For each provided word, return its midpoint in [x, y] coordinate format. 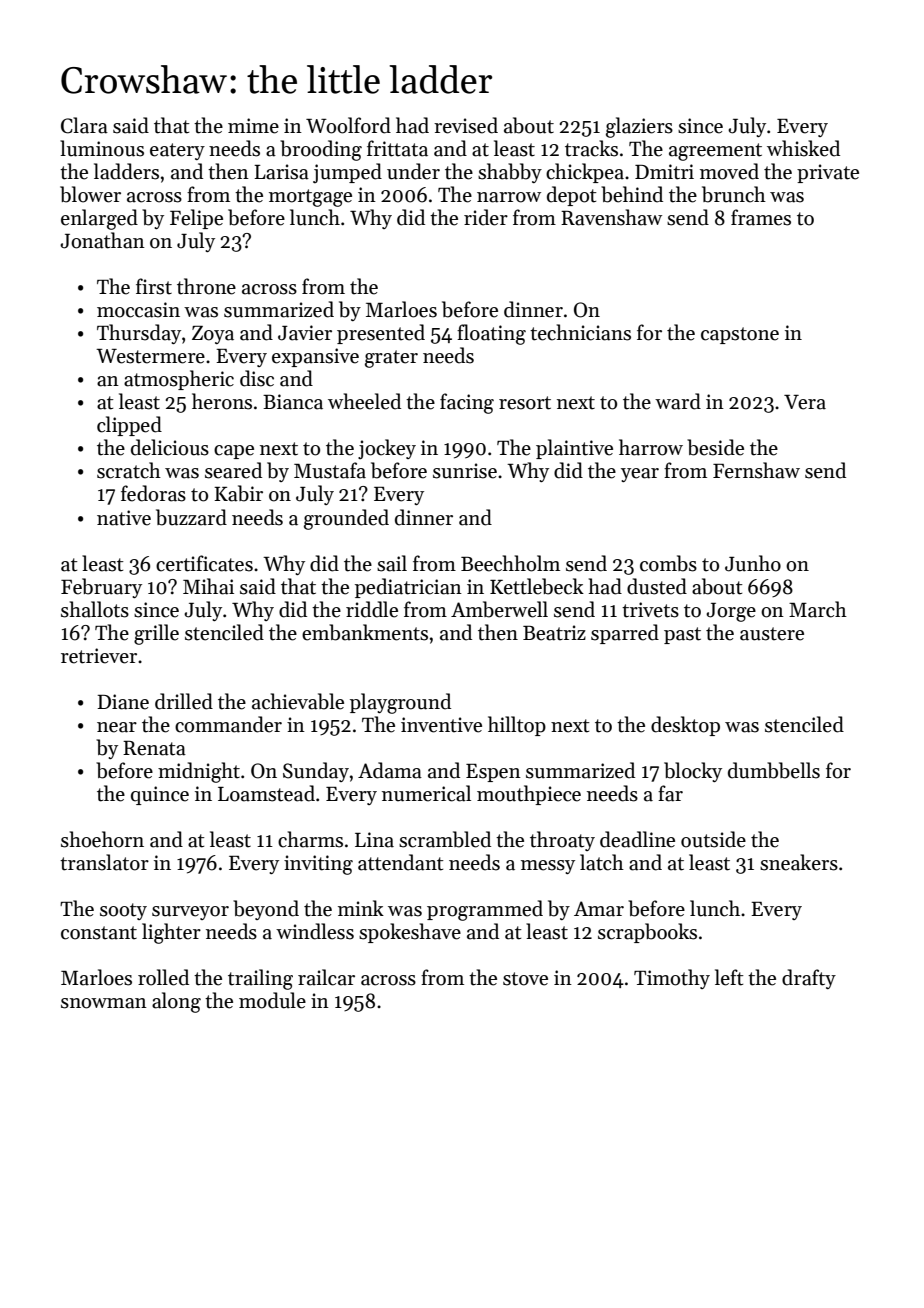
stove [525, 979]
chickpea [585, 173]
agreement [715, 152]
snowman [104, 1003]
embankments [365, 632]
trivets [650, 610]
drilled [184, 701]
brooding [321, 150]
